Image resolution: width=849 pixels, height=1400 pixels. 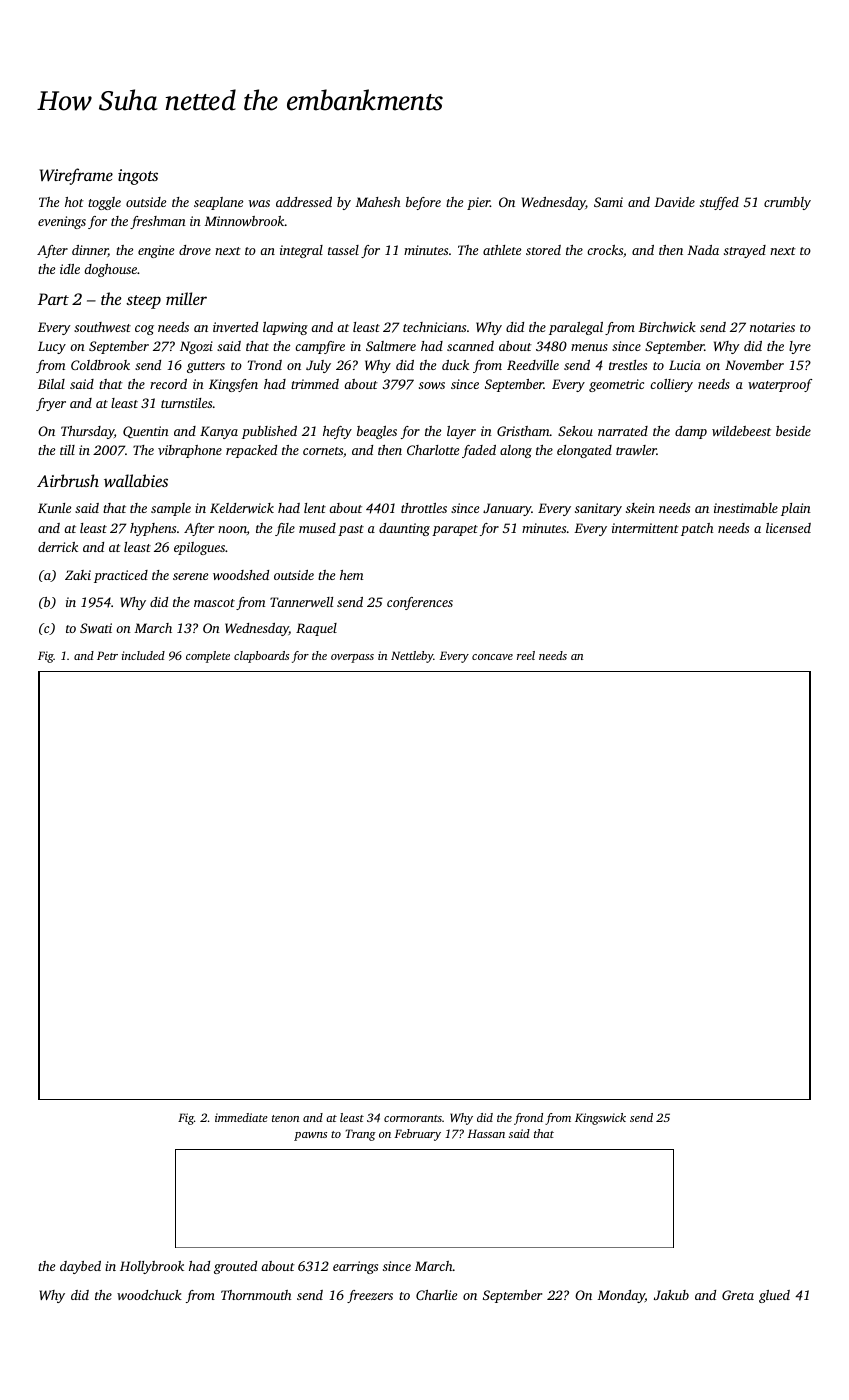 What do you see at coordinates (526, 655) in the screenshot?
I see `reel` at bounding box center [526, 655].
